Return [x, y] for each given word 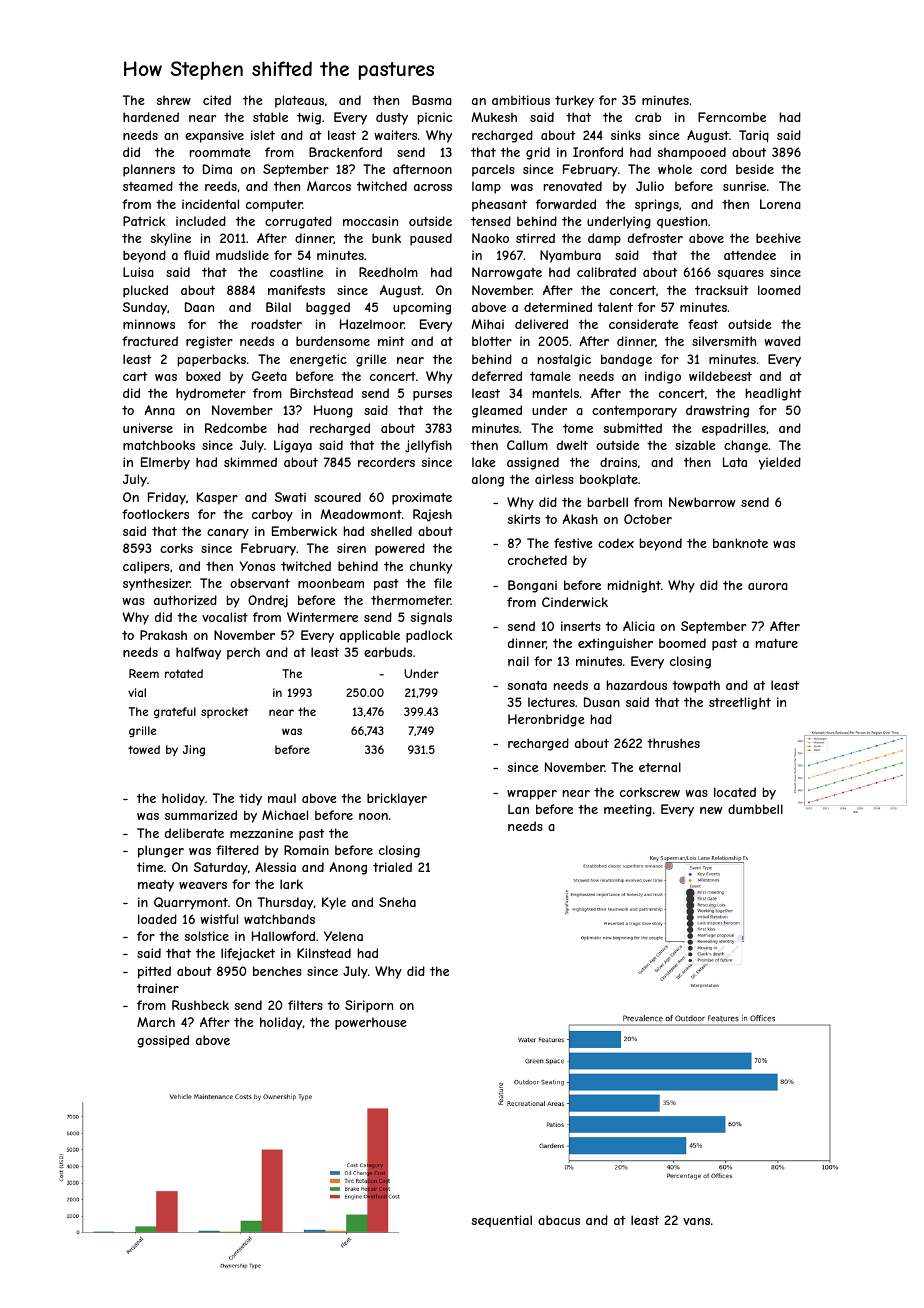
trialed [392, 867]
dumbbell [755, 809]
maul [282, 798]
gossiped [163, 1041]
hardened [151, 117]
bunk [386, 238]
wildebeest [720, 376]
